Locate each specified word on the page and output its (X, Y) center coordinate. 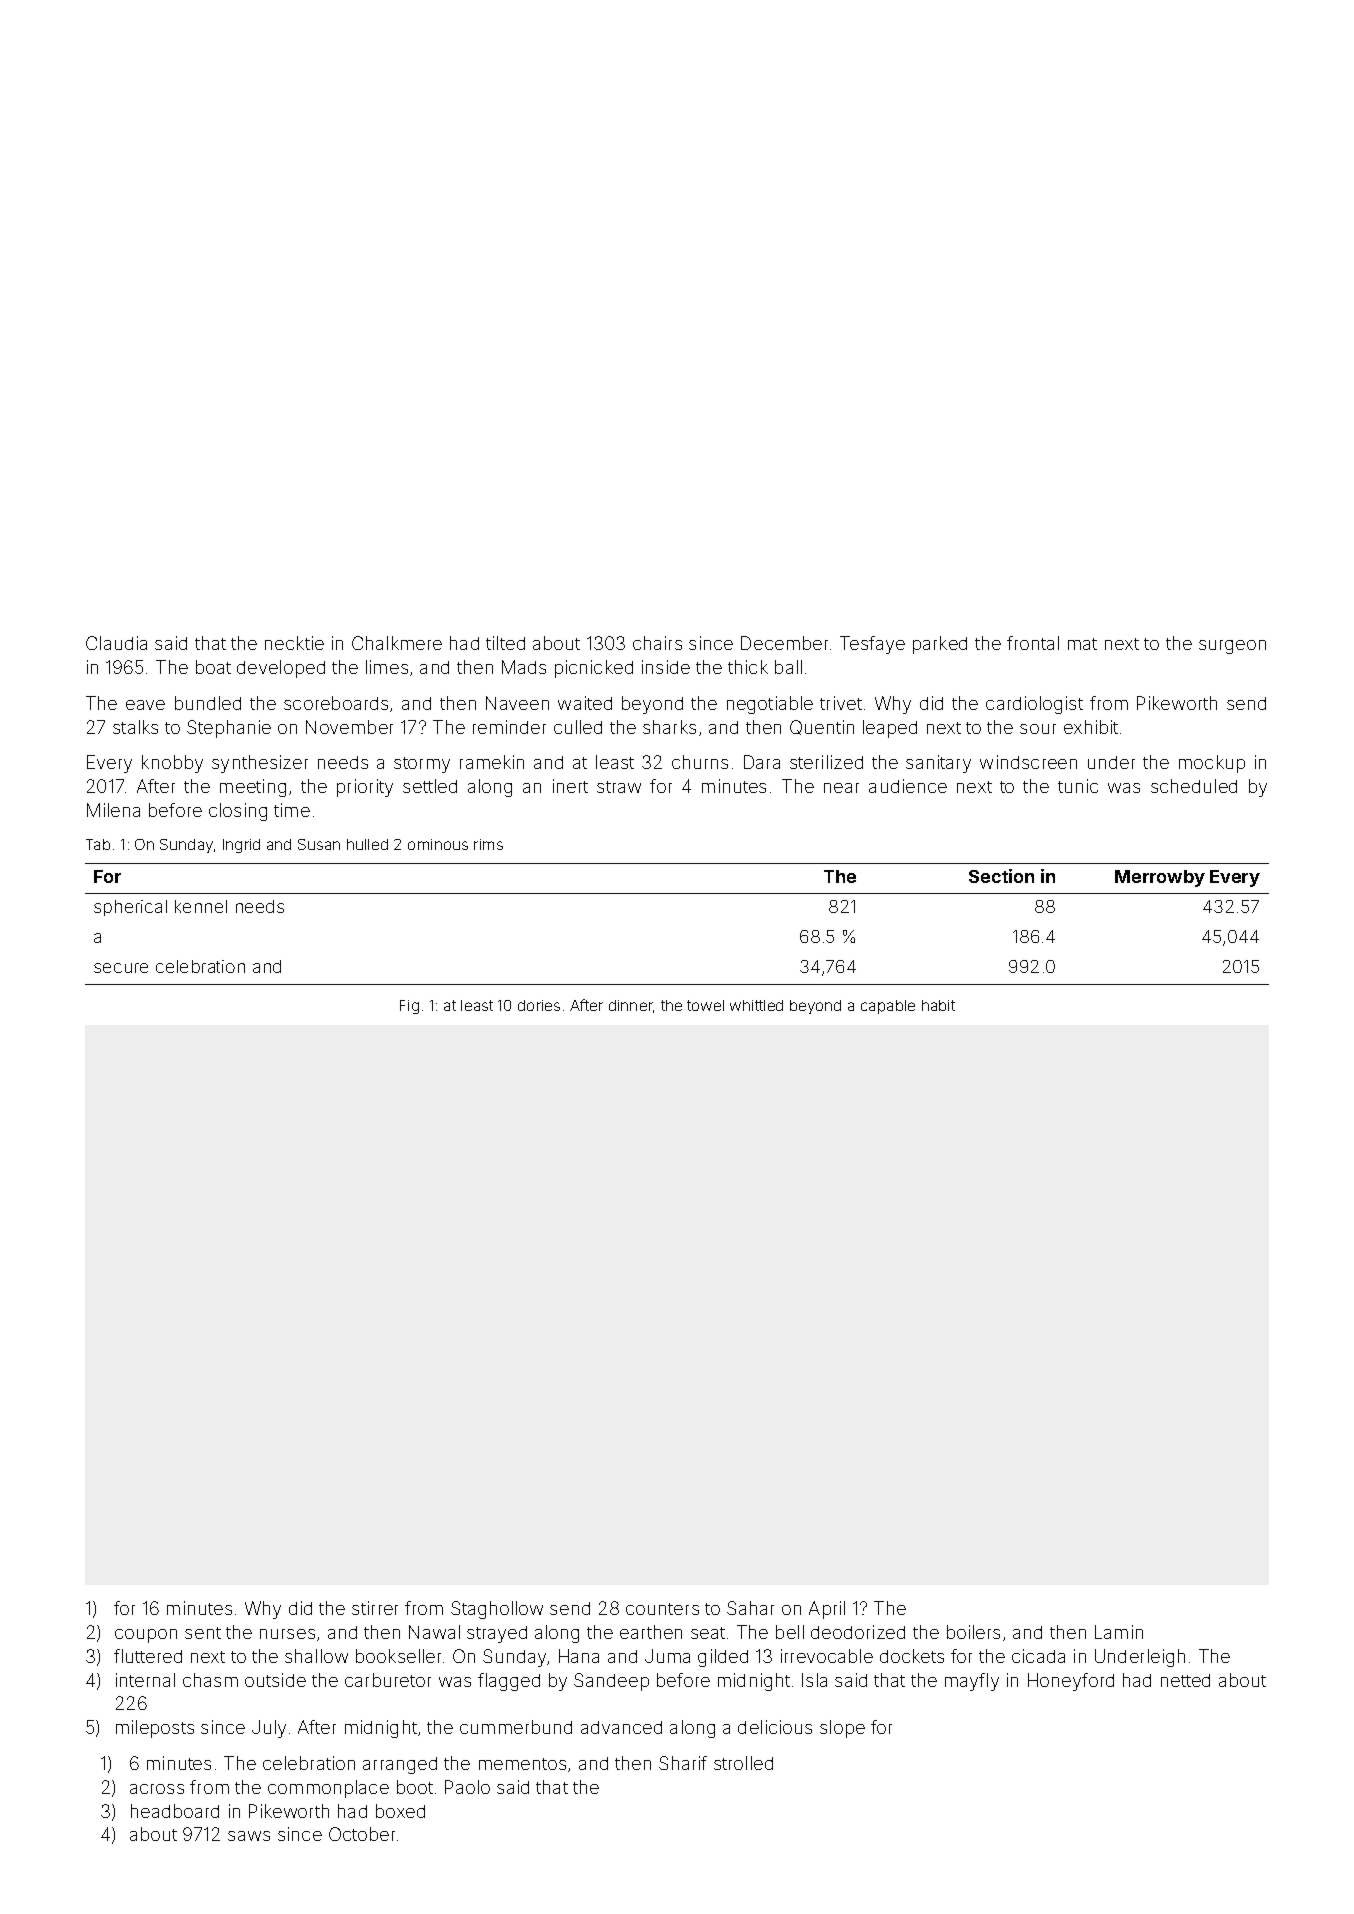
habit (938, 1005)
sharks (669, 727)
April (827, 1610)
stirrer (375, 1608)
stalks (135, 727)
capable (888, 1007)
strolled (743, 1763)
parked (940, 645)
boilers (973, 1632)
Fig (409, 1007)
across (157, 1789)
